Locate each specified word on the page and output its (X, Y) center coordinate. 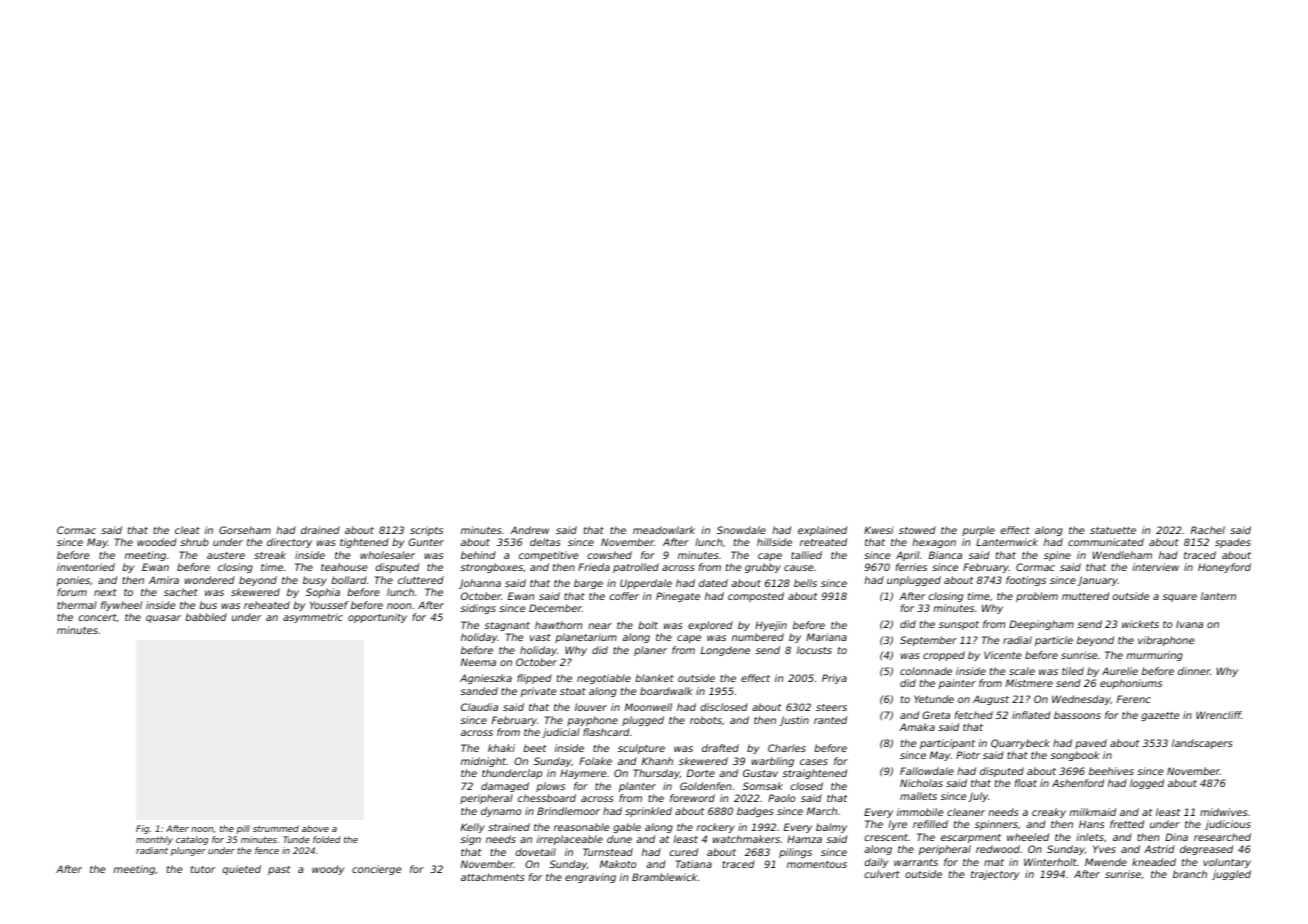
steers (831, 707)
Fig (142, 829)
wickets (1140, 624)
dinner (1194, 671)
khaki (501, 748)
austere (226, 555)
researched (1222, 837)
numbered (758, 637)
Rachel (1208, 530)
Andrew (529, 530)
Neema (478, 662)
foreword (692, 798)
